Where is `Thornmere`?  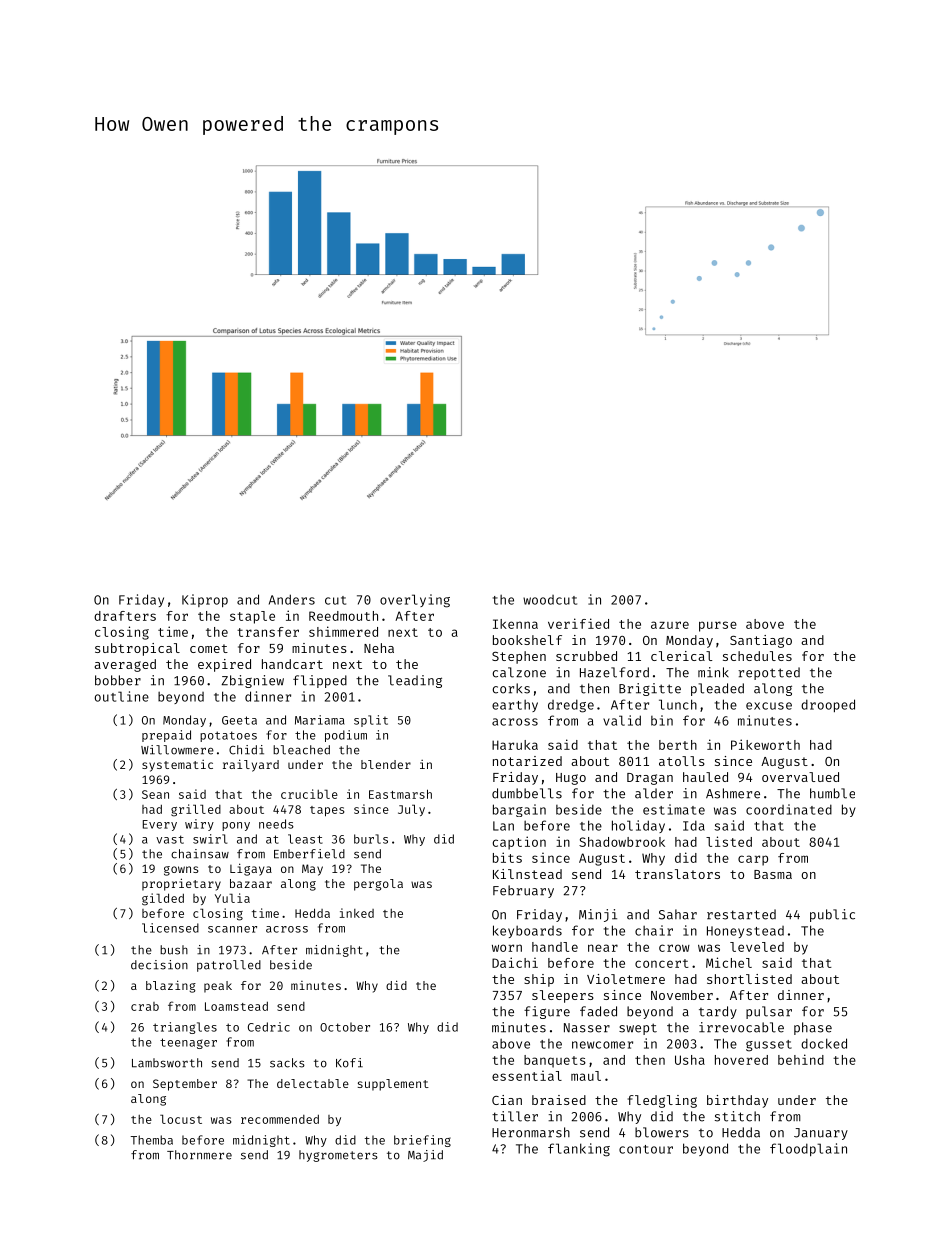
Thornmere is located at coordinates (199, 1155).
